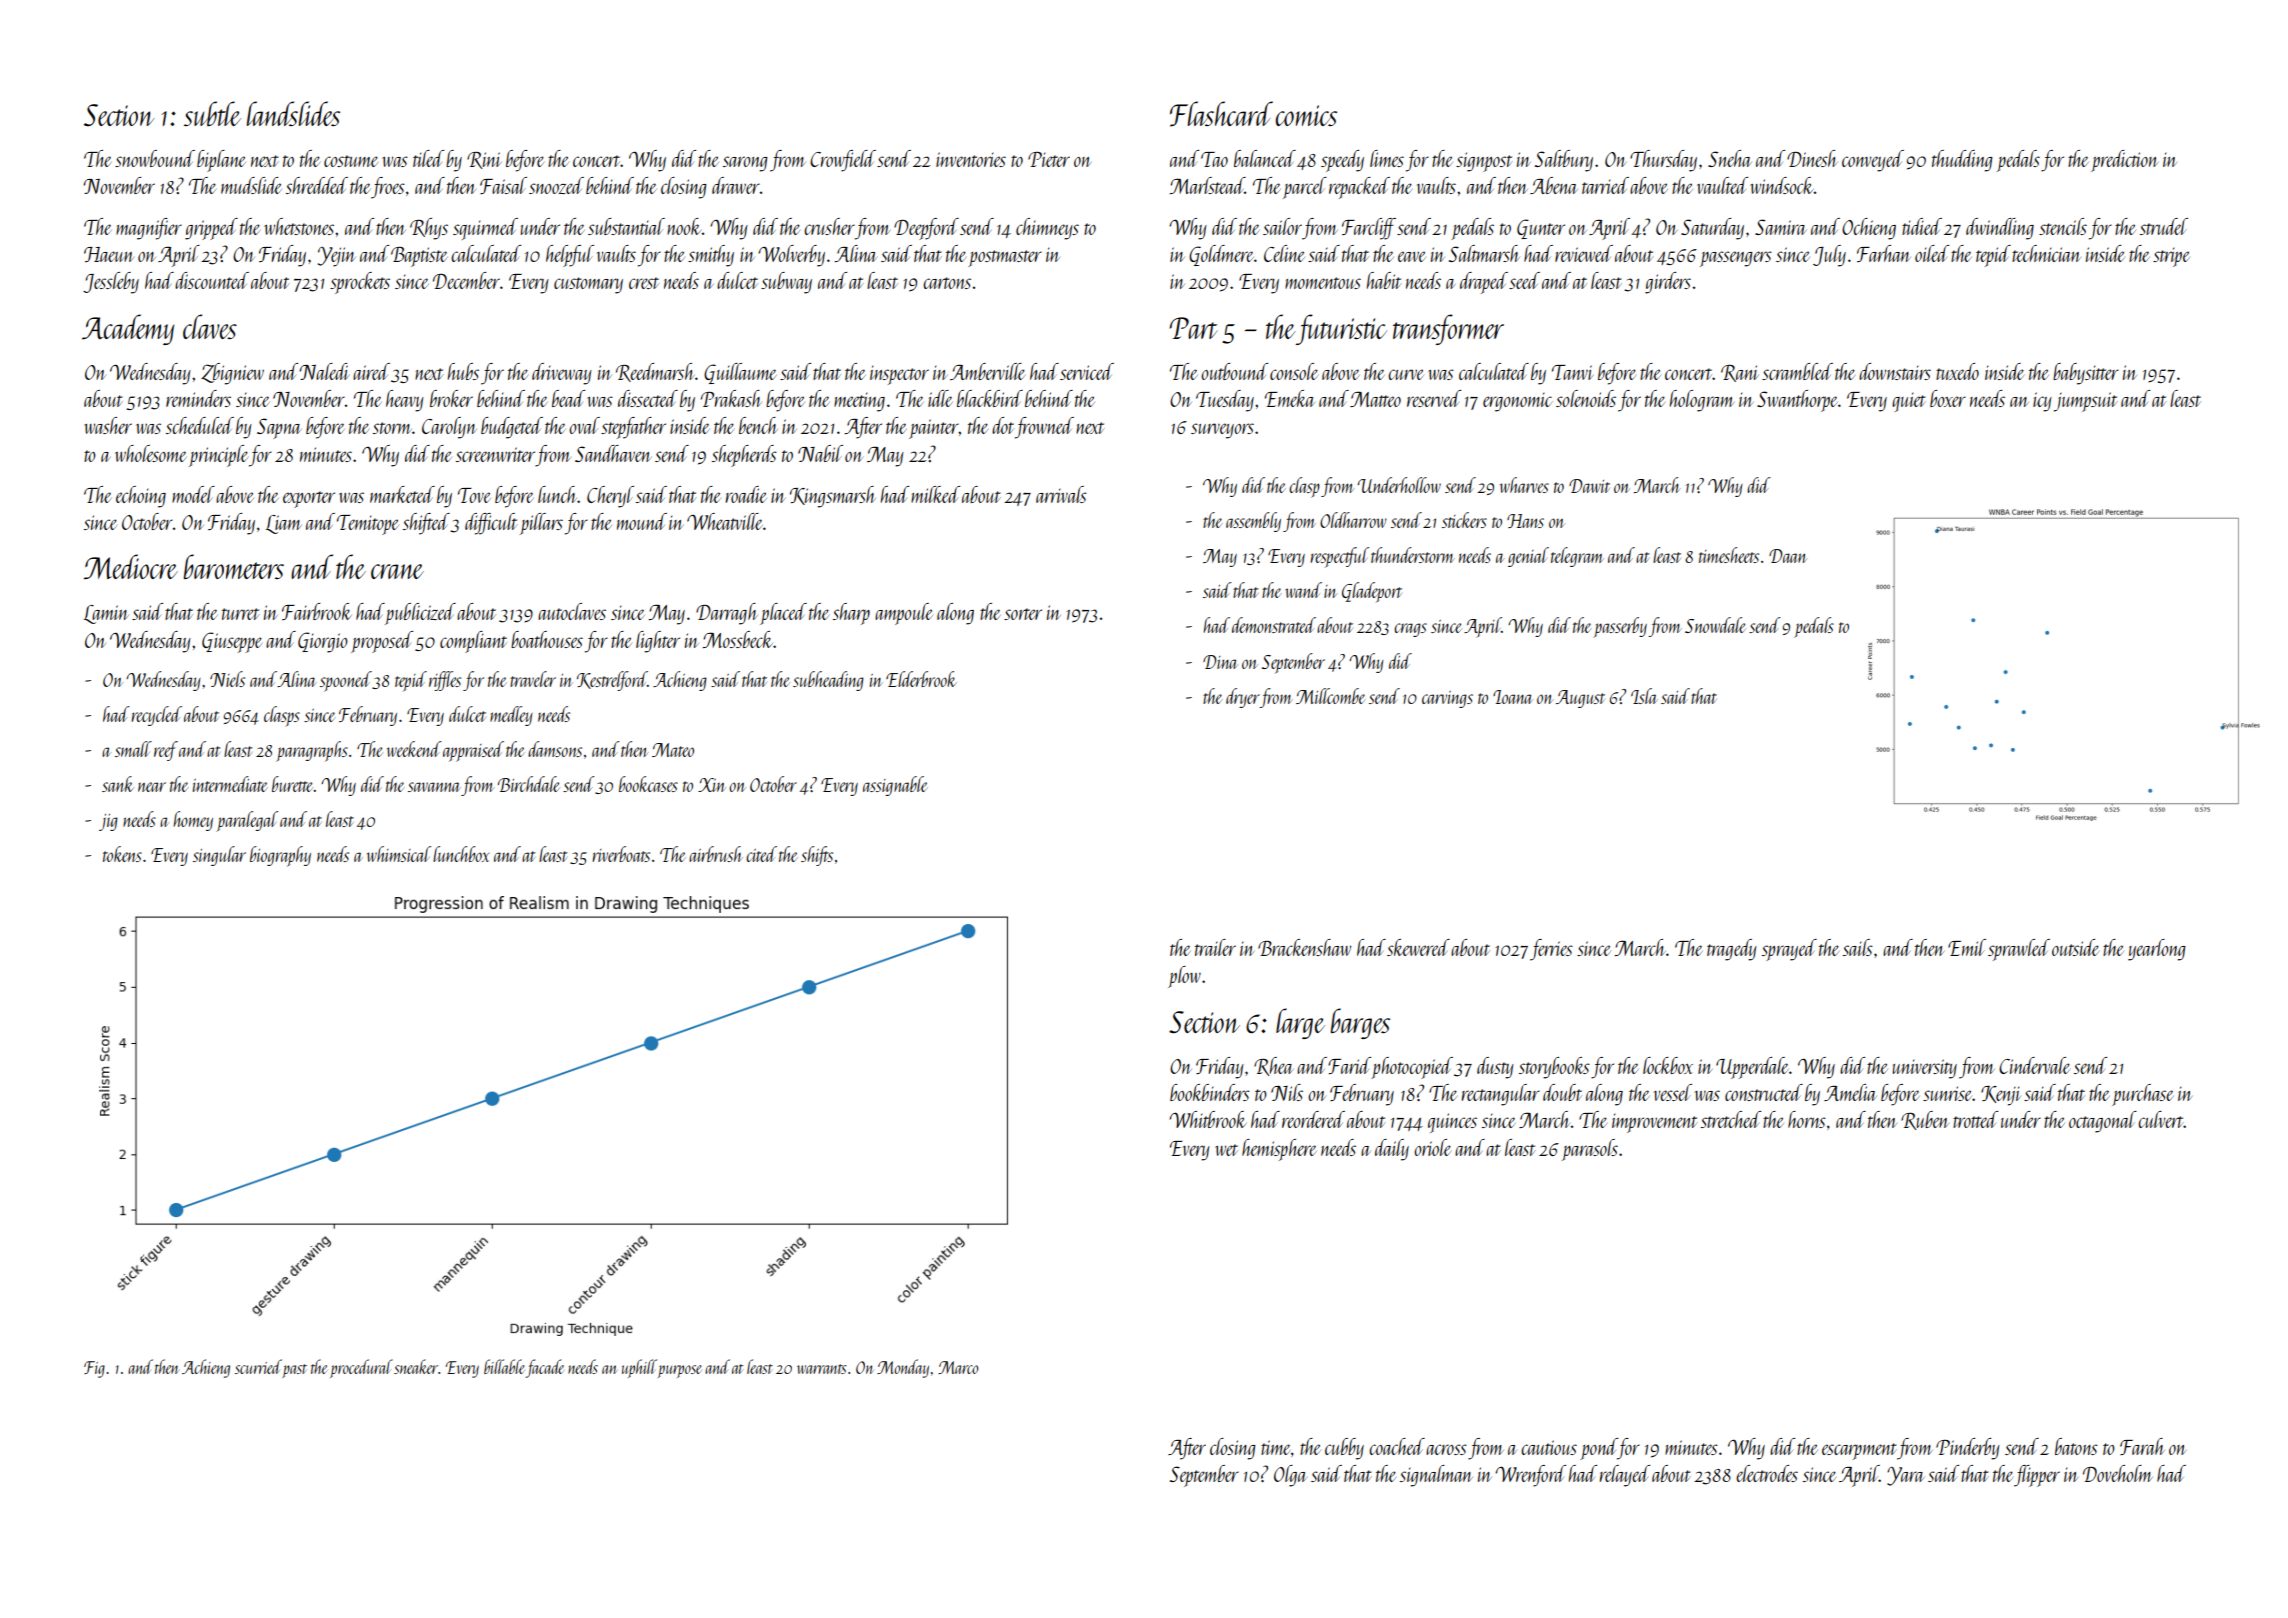 This page has width=2288, height=1618. Describe the element at coordinates (2075, 947) in the page. I see `outside` at that location.
